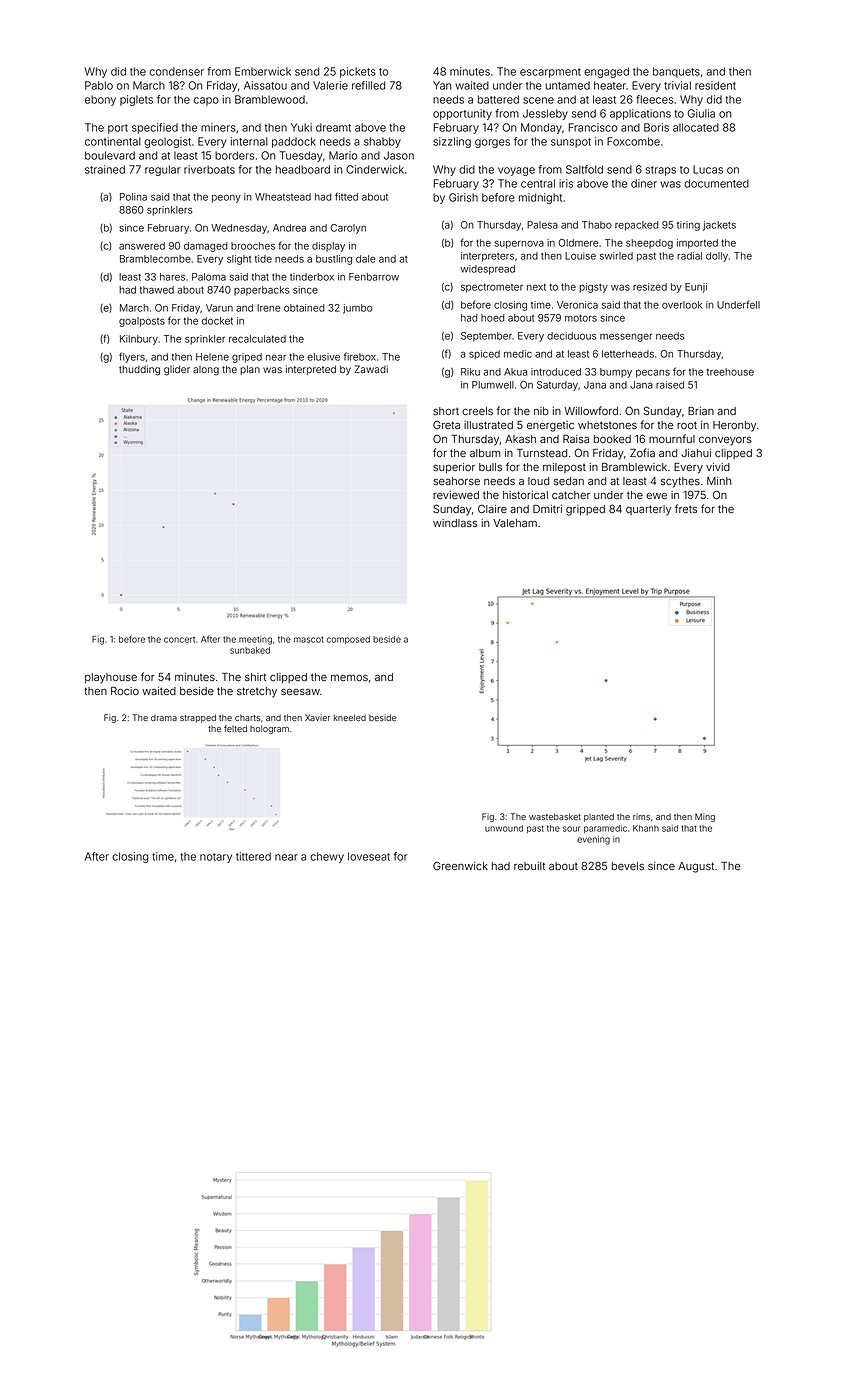 The height and width of the screenshot is (1400, 849). Describe the element at coordinates (460, 865) in the screenshot. I see `Greenwick` at that location.
